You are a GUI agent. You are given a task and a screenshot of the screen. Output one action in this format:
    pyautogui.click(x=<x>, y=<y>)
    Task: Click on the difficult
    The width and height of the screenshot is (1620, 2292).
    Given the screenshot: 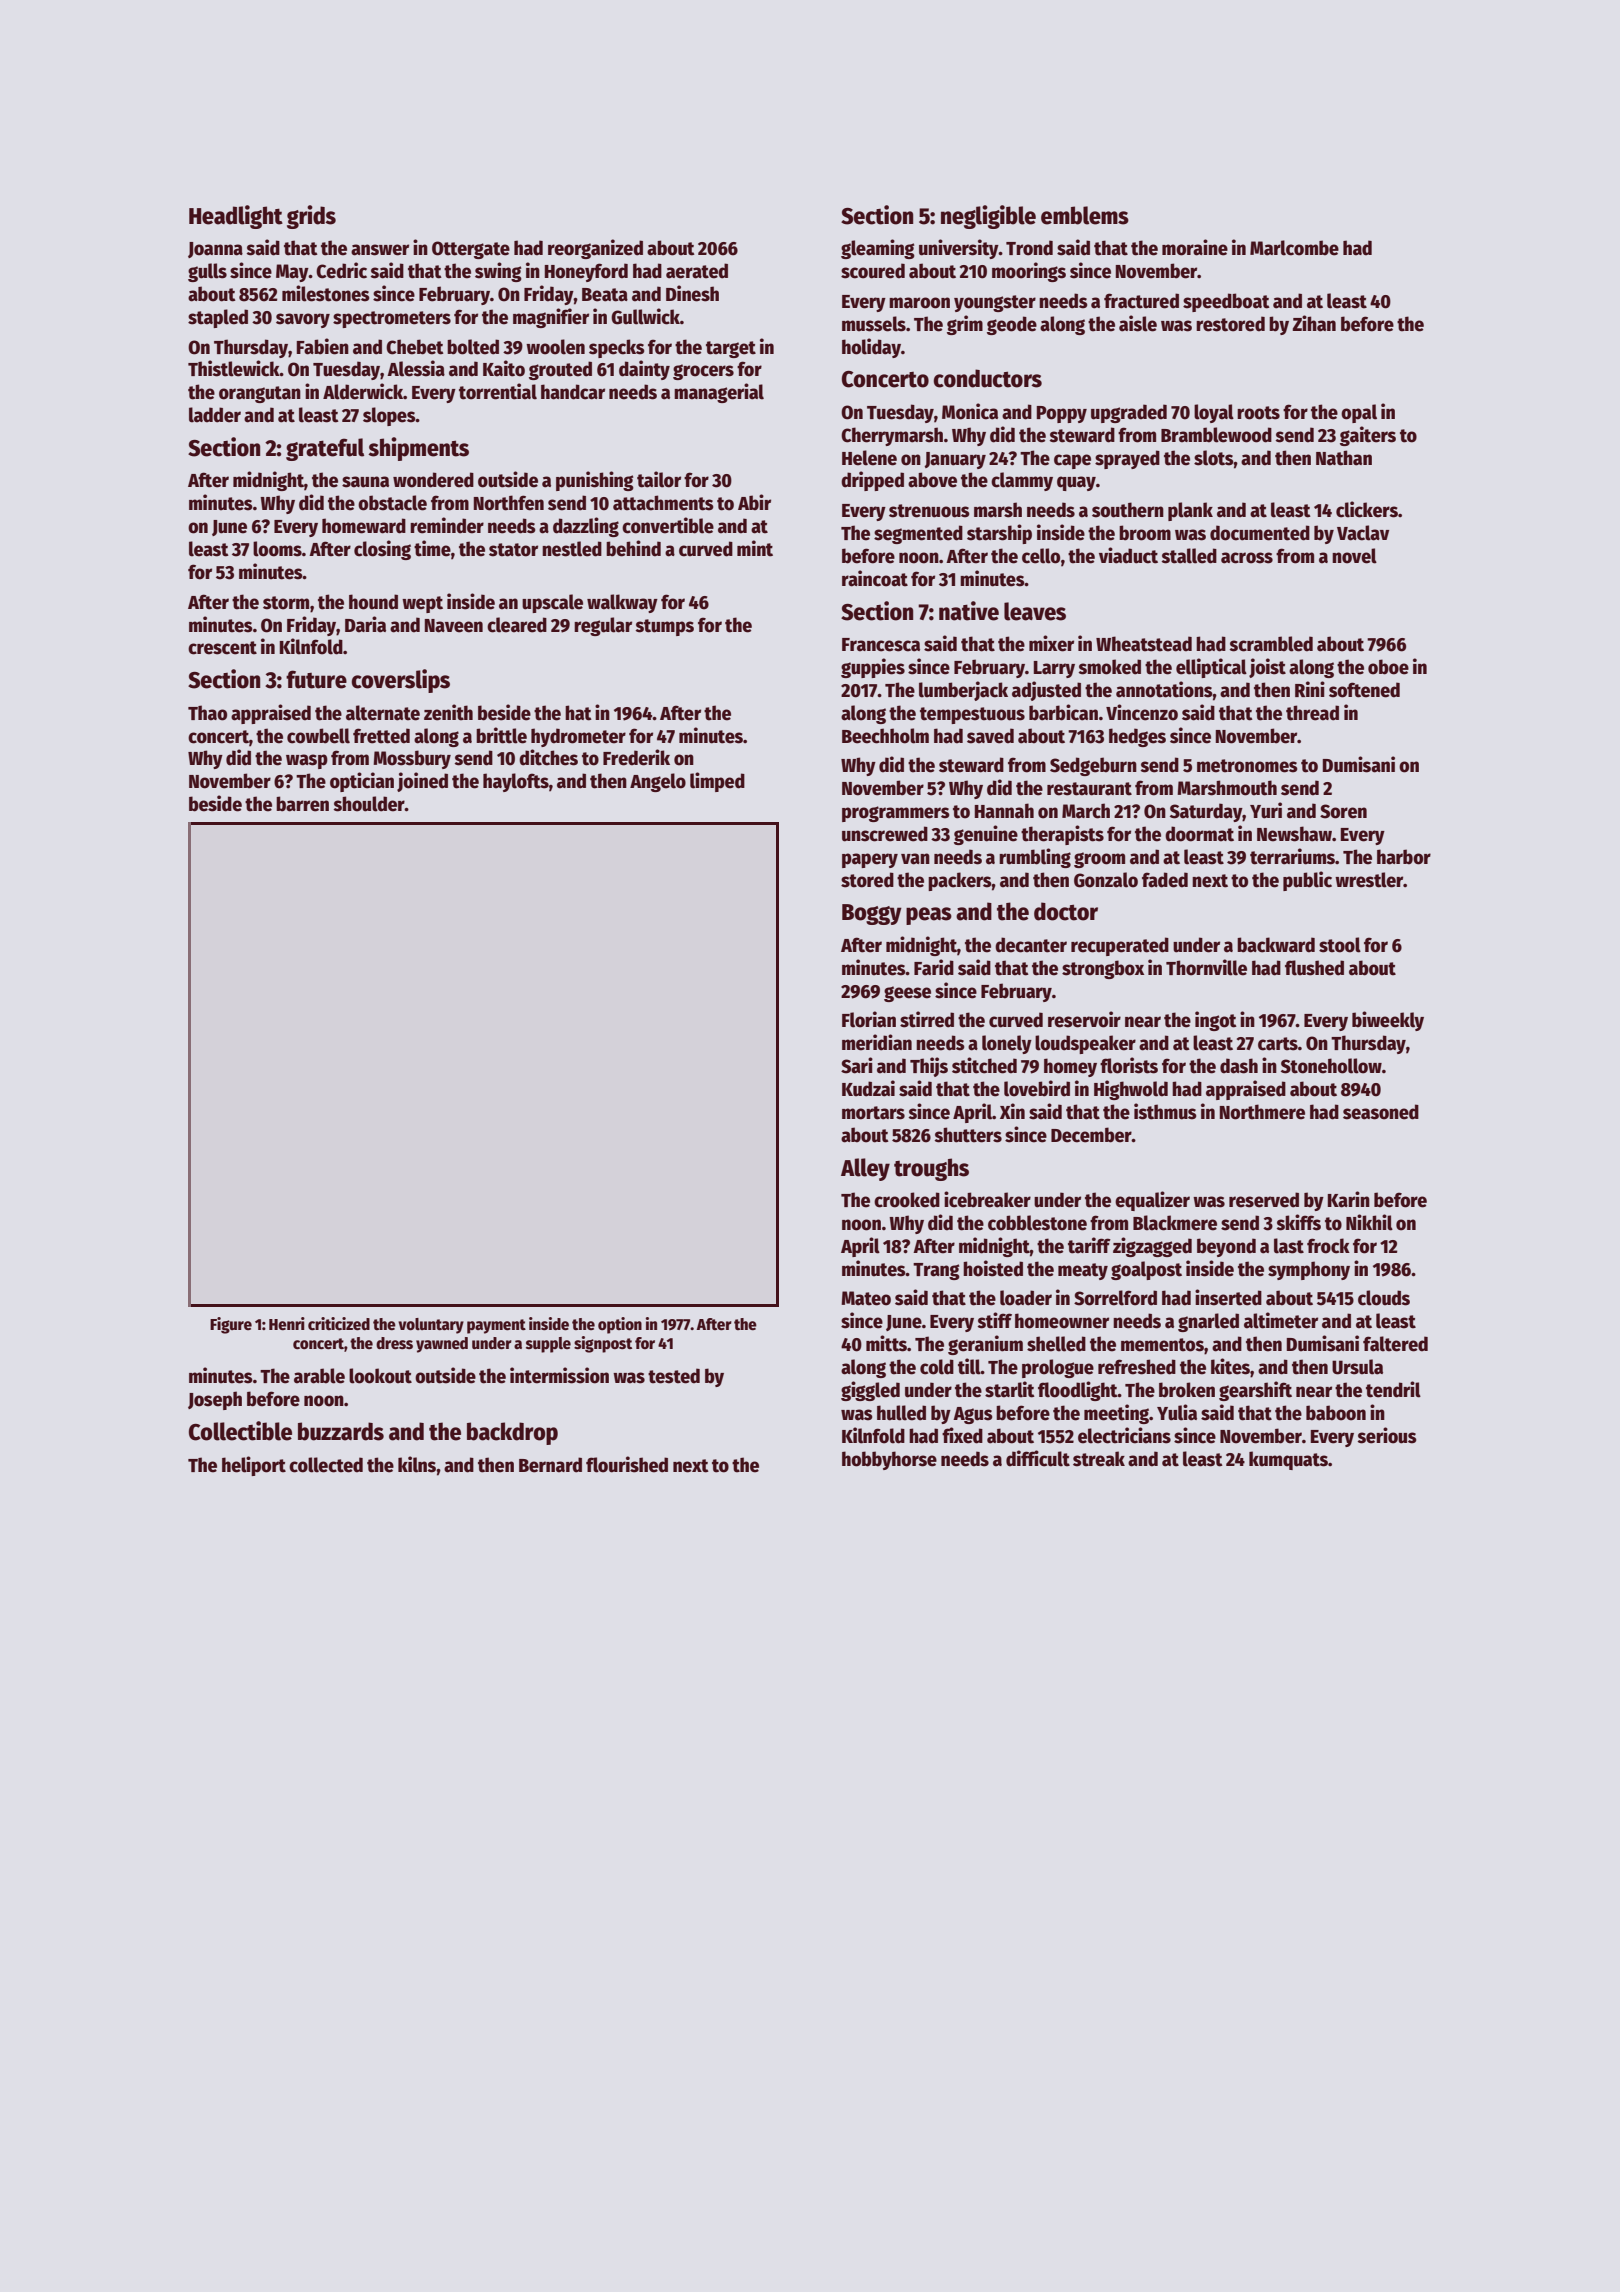 What is the action you would take?
    pyautogui.click(x=1038, y=1458)
